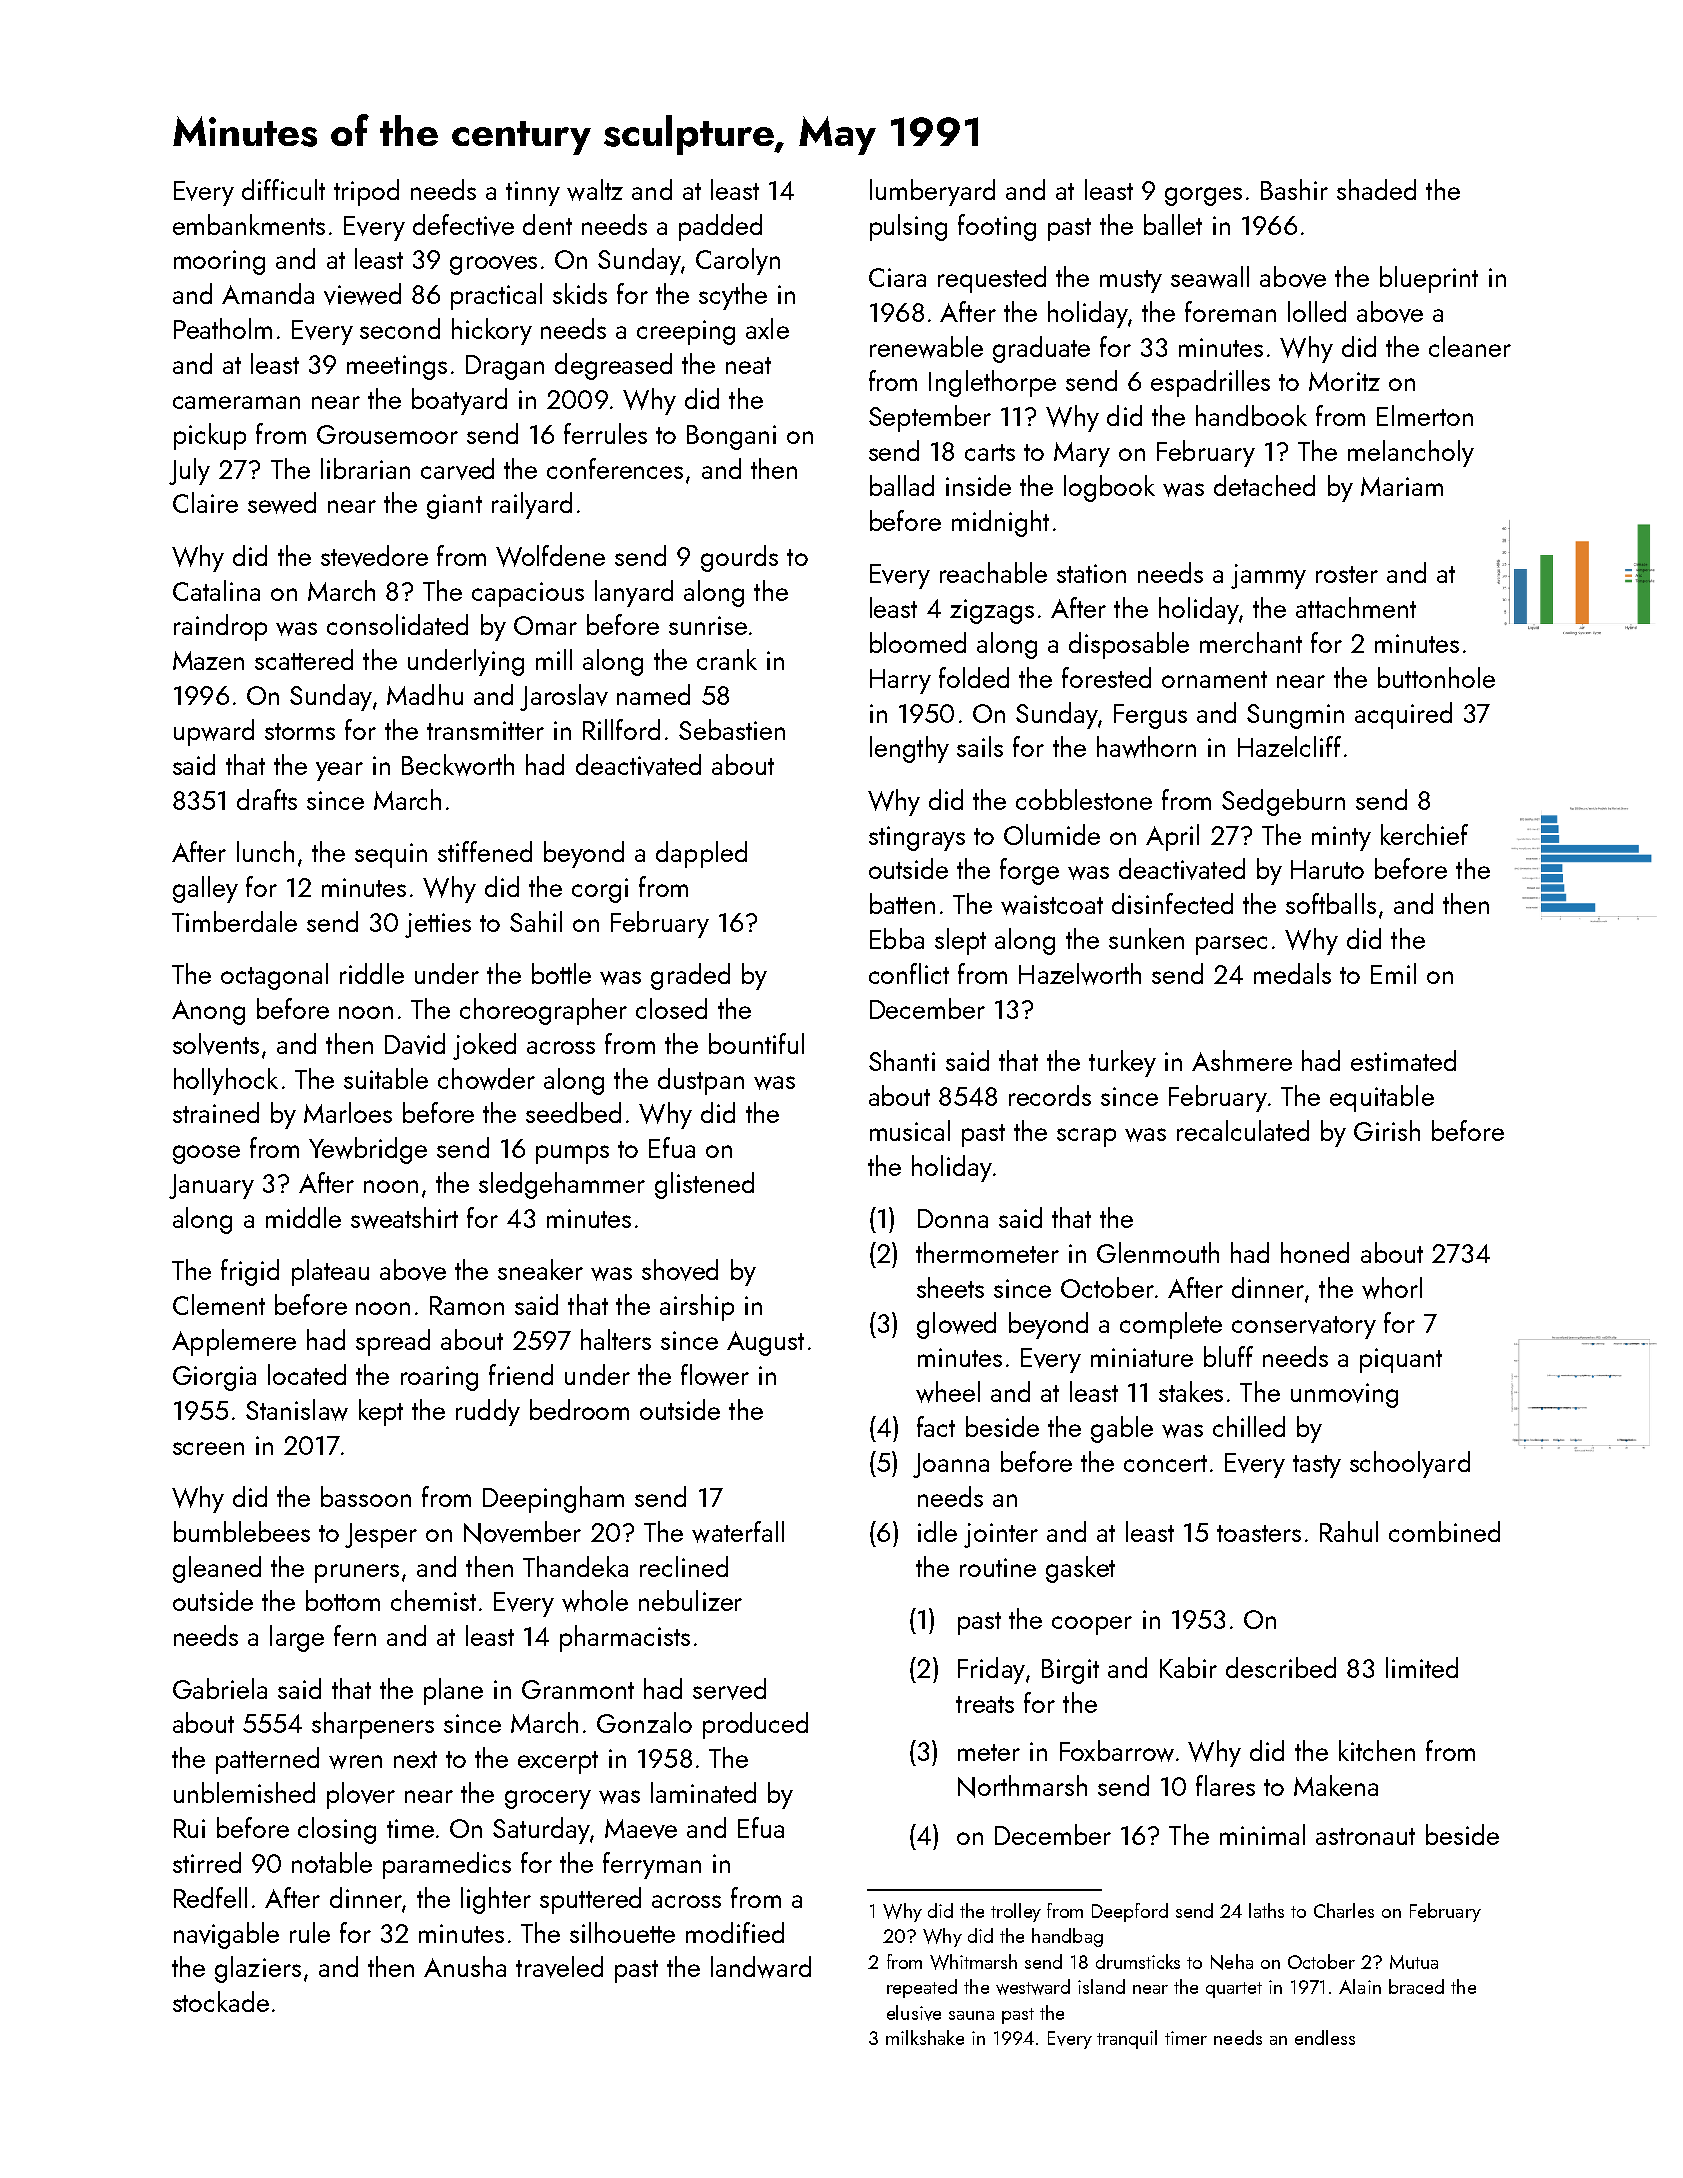  I want to click on equitable, so click(1382, 1098).
